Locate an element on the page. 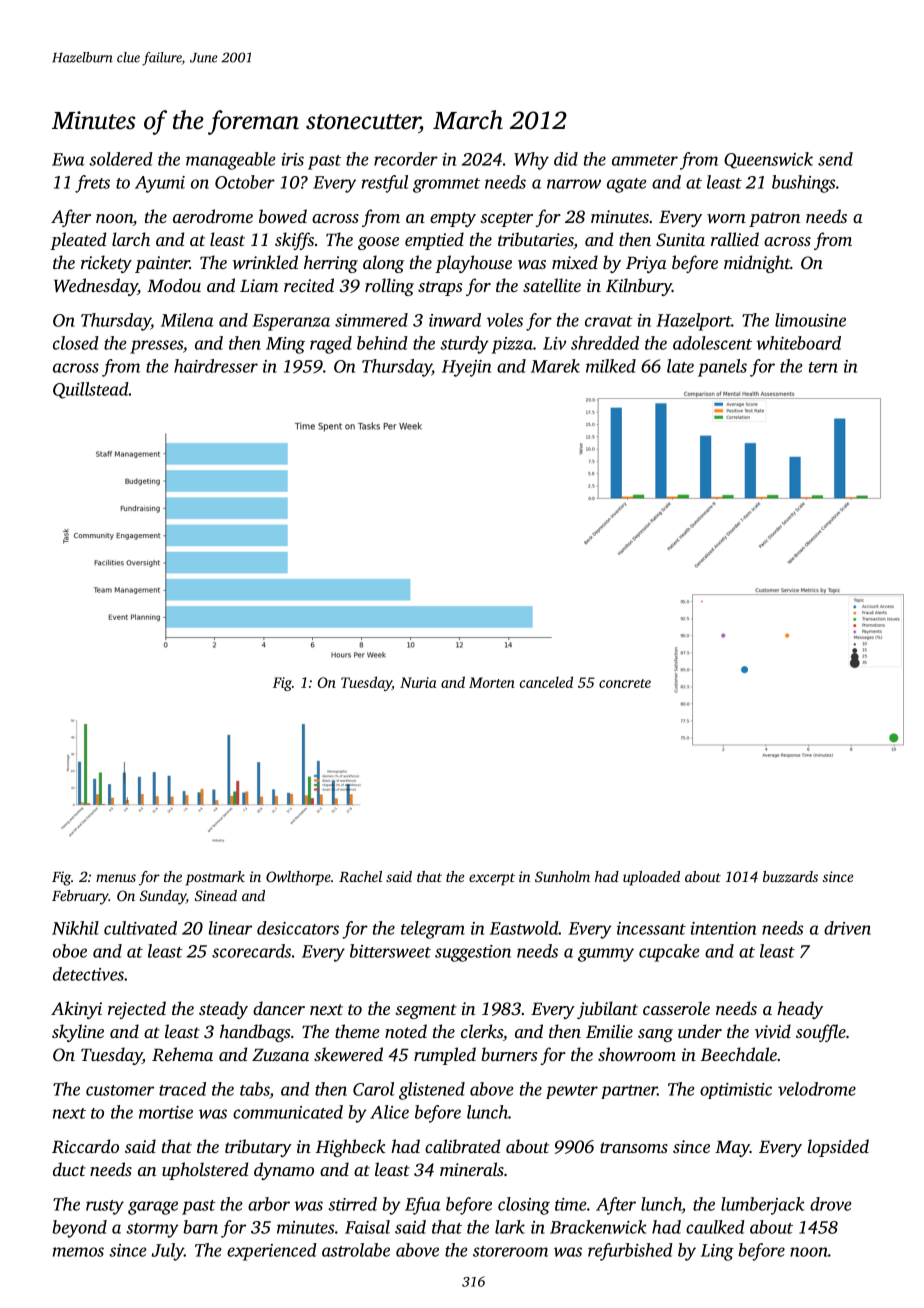 This image has height=1308, width=924. postmark is located at coordinates (215, 878).
